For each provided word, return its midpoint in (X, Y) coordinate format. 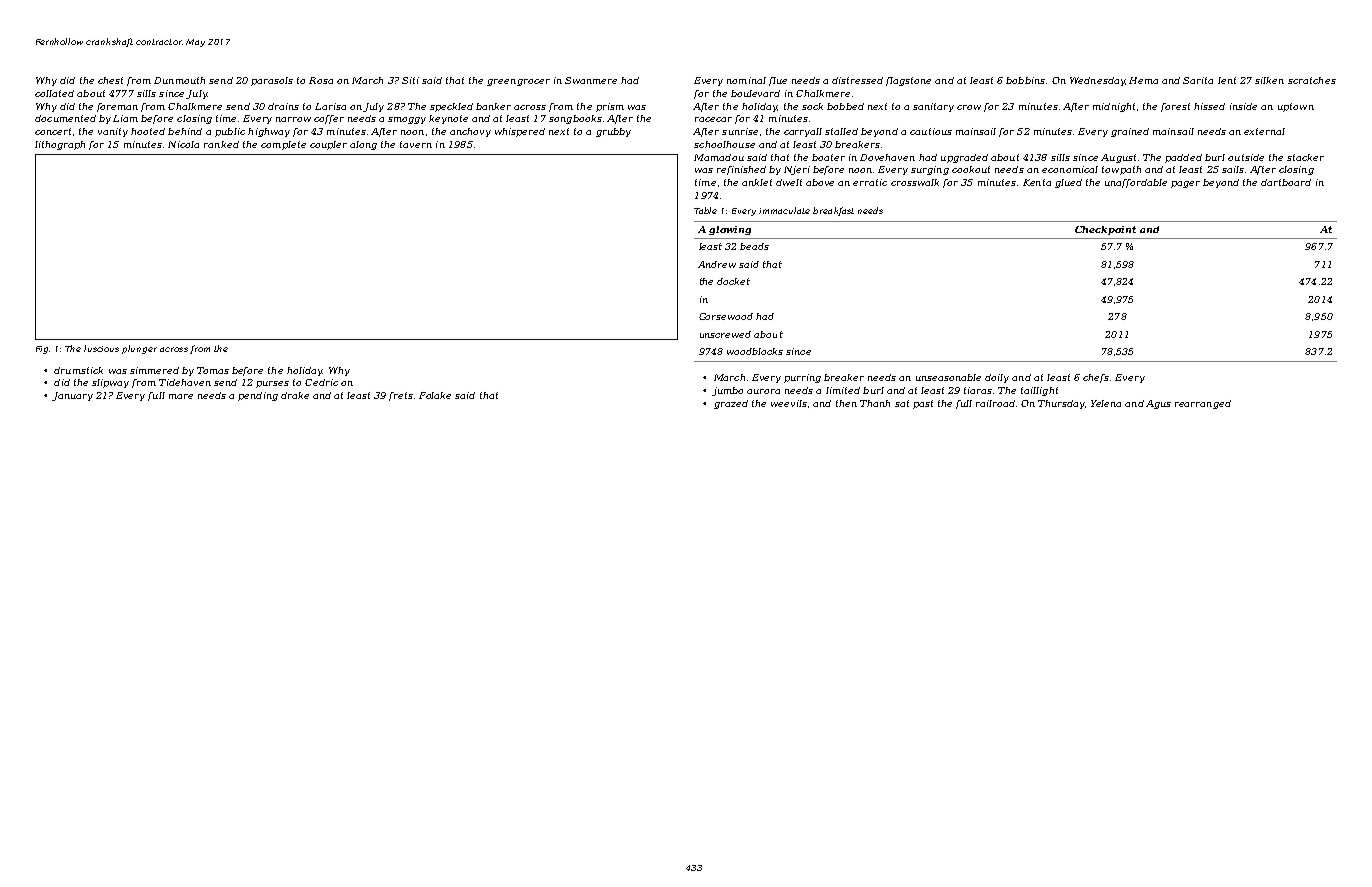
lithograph (60, 145)
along (363, 145)
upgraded (964, 158)
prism (610, 107)
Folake (435, 395)
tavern (416, 144)
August (1118, 158)
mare (181, 396)
